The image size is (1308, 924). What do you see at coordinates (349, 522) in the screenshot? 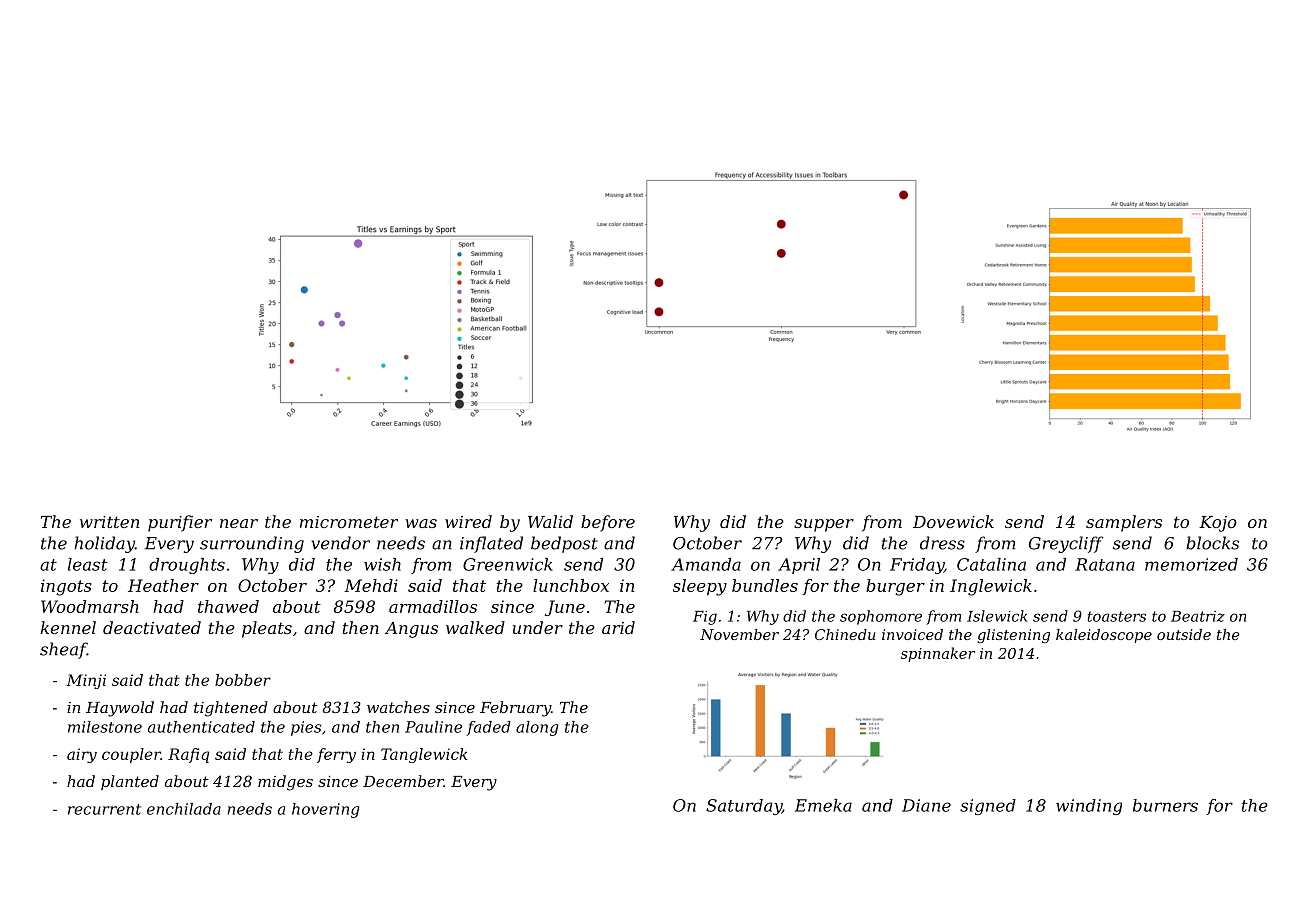
I see `micrometer` at bounding box center [349, 522].
